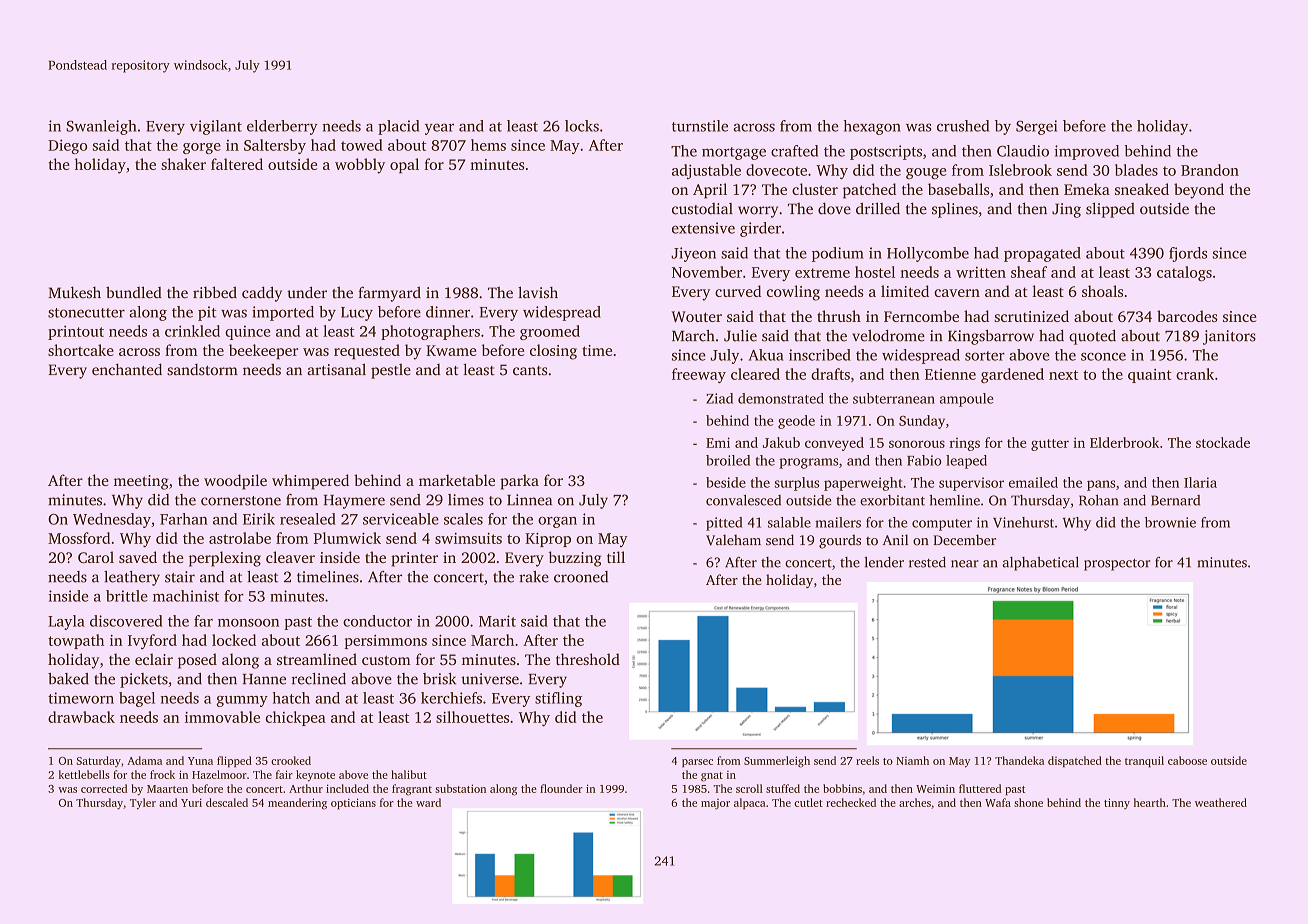 The image size is (1308, 924). What do you see at coordinates (127, 596) in the document?
I see `brittle` at bounding box center [127, 596].
